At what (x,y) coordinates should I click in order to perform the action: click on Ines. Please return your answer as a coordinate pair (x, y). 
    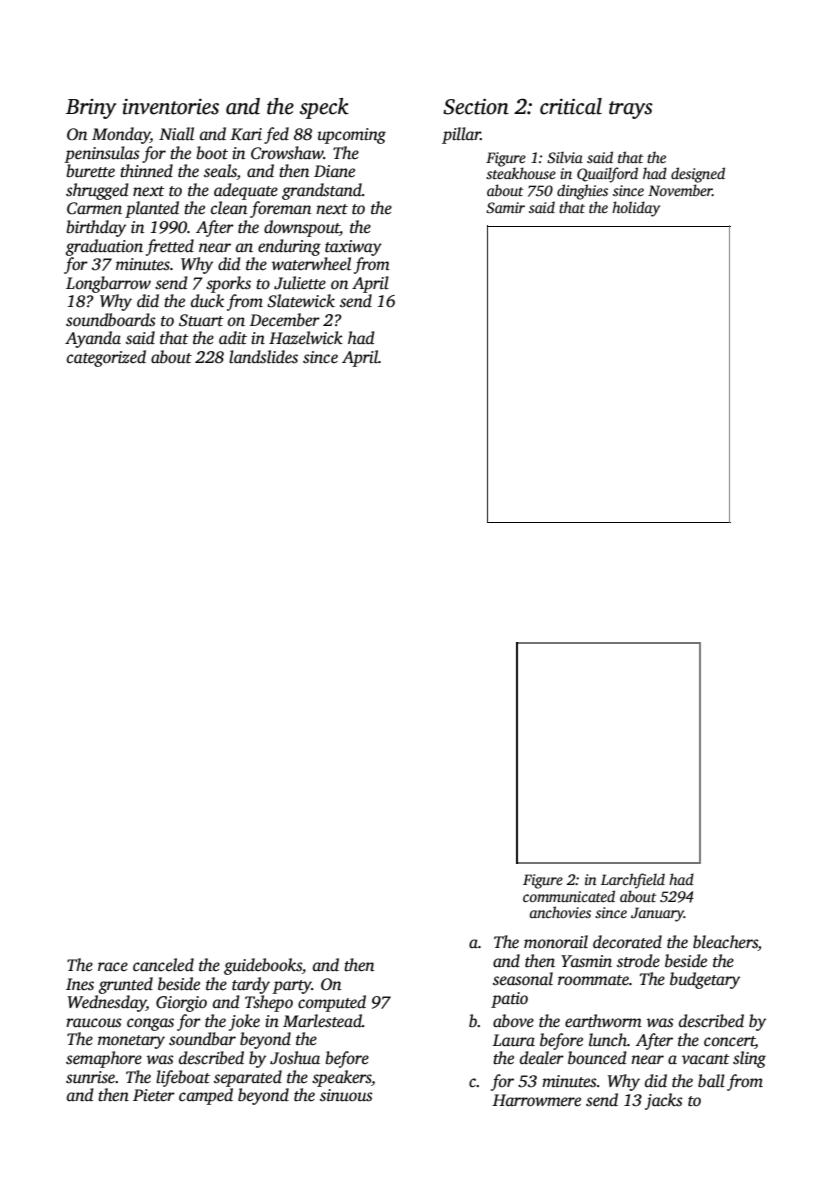
    Looking at the image, I should click on (80, 984).
